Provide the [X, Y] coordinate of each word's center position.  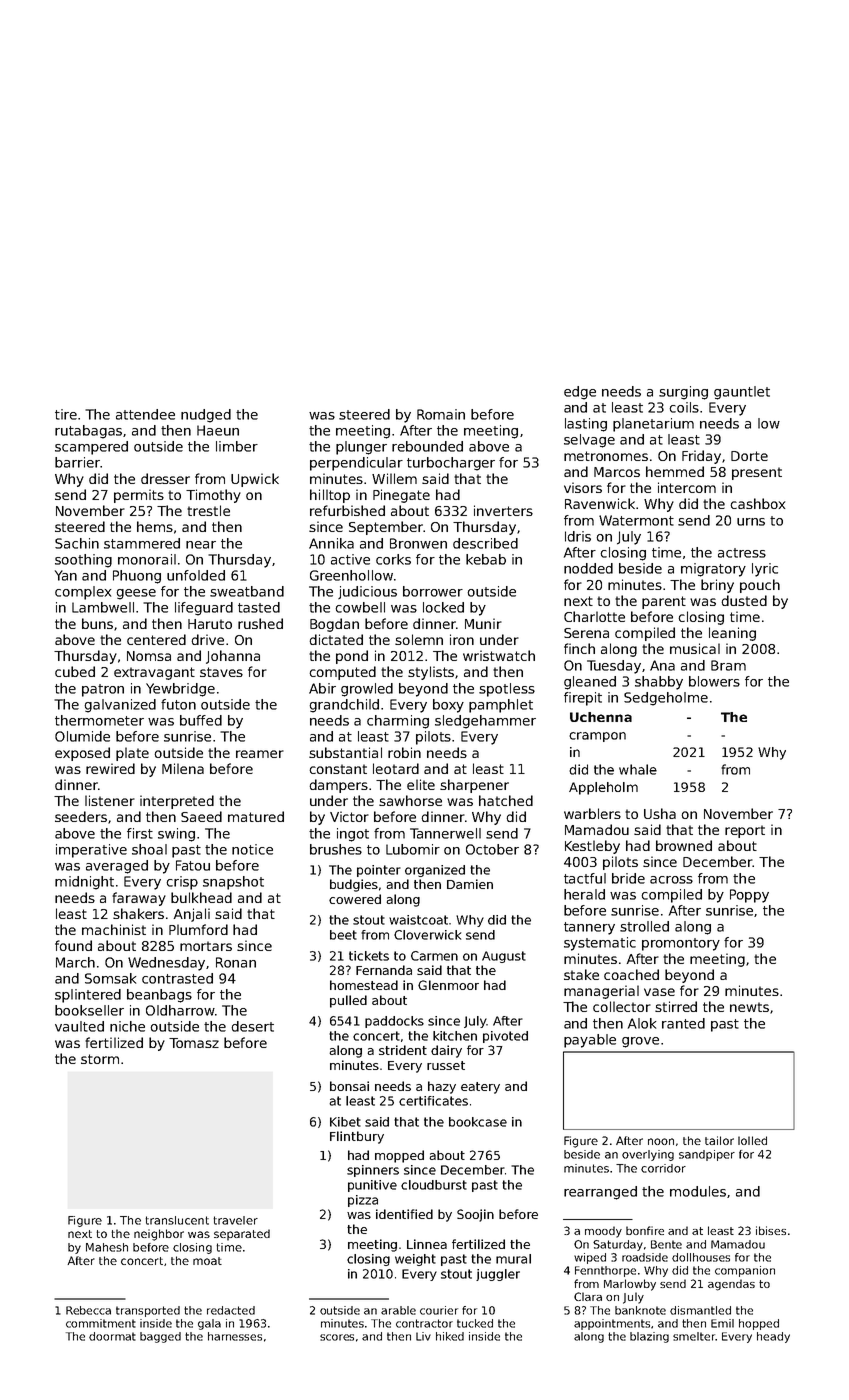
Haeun [218, 430]
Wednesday [166, 964]
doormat [112, 1336]
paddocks [394, 1022]
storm [100, 1059]
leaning [732, 634]
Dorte [749, 456]
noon [661, 1141]
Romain [441, 414]
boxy [448, 706]
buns [97, 623]
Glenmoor [448, 985]
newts [749, 1007]
